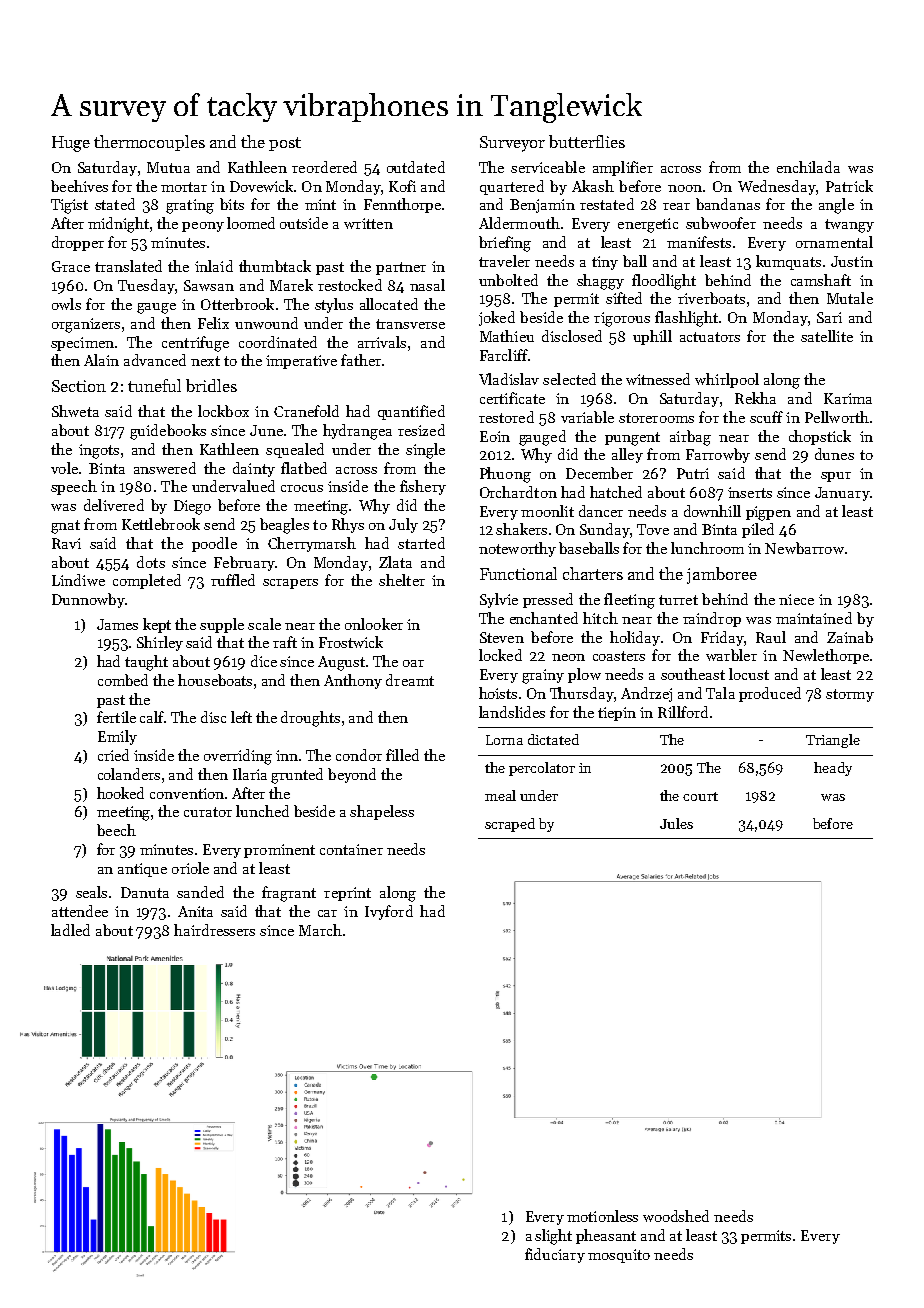 The image size is (924, 1308). Describe the element at coordinates (285, 144) in the page. I see `post` at that location.
